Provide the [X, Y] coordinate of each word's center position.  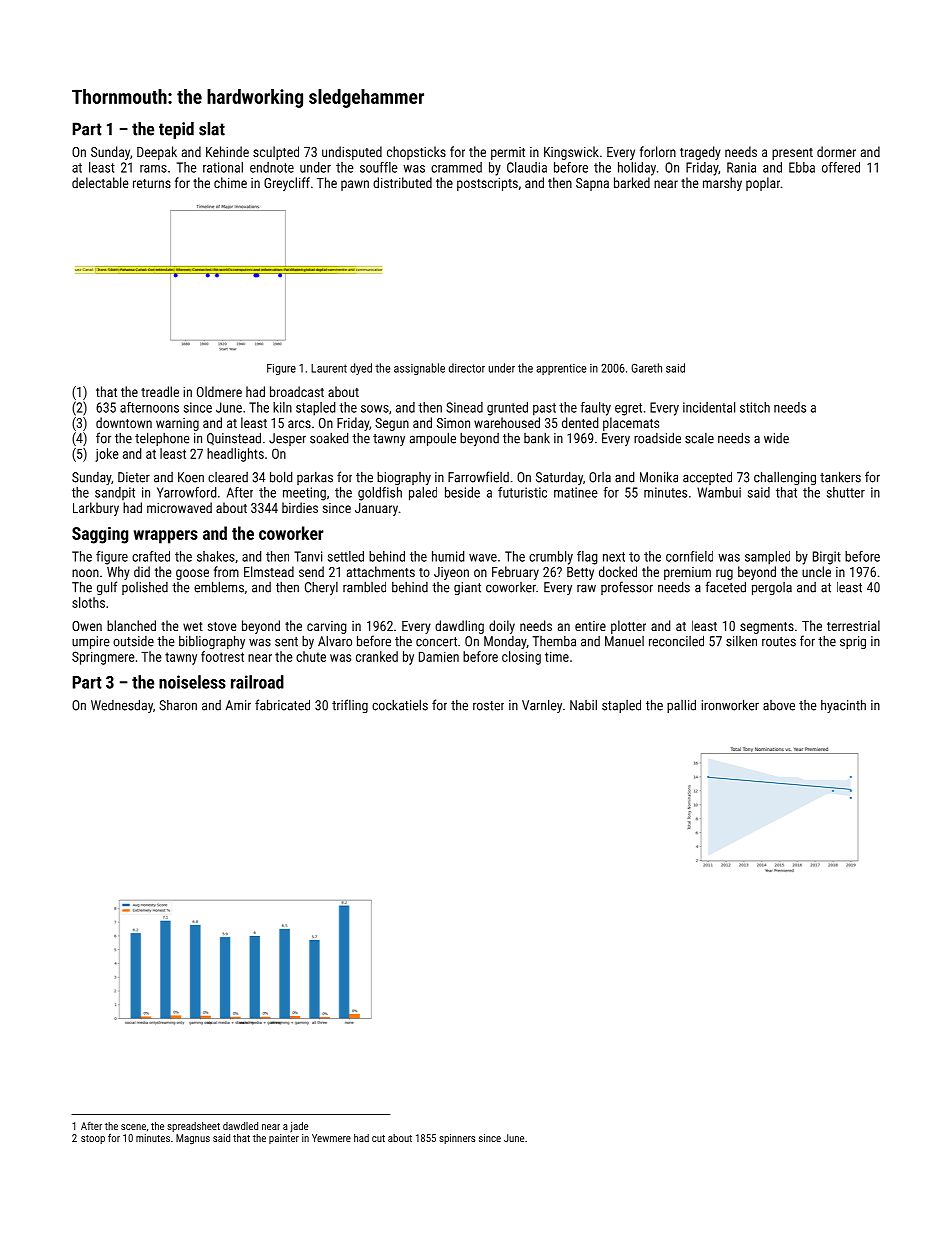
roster [488, 706]
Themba [554, 641]
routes [779, 642]
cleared [228, 477]
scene [133, 1127]
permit [508, 153]
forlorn [658, 151]
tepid [176, 130]
